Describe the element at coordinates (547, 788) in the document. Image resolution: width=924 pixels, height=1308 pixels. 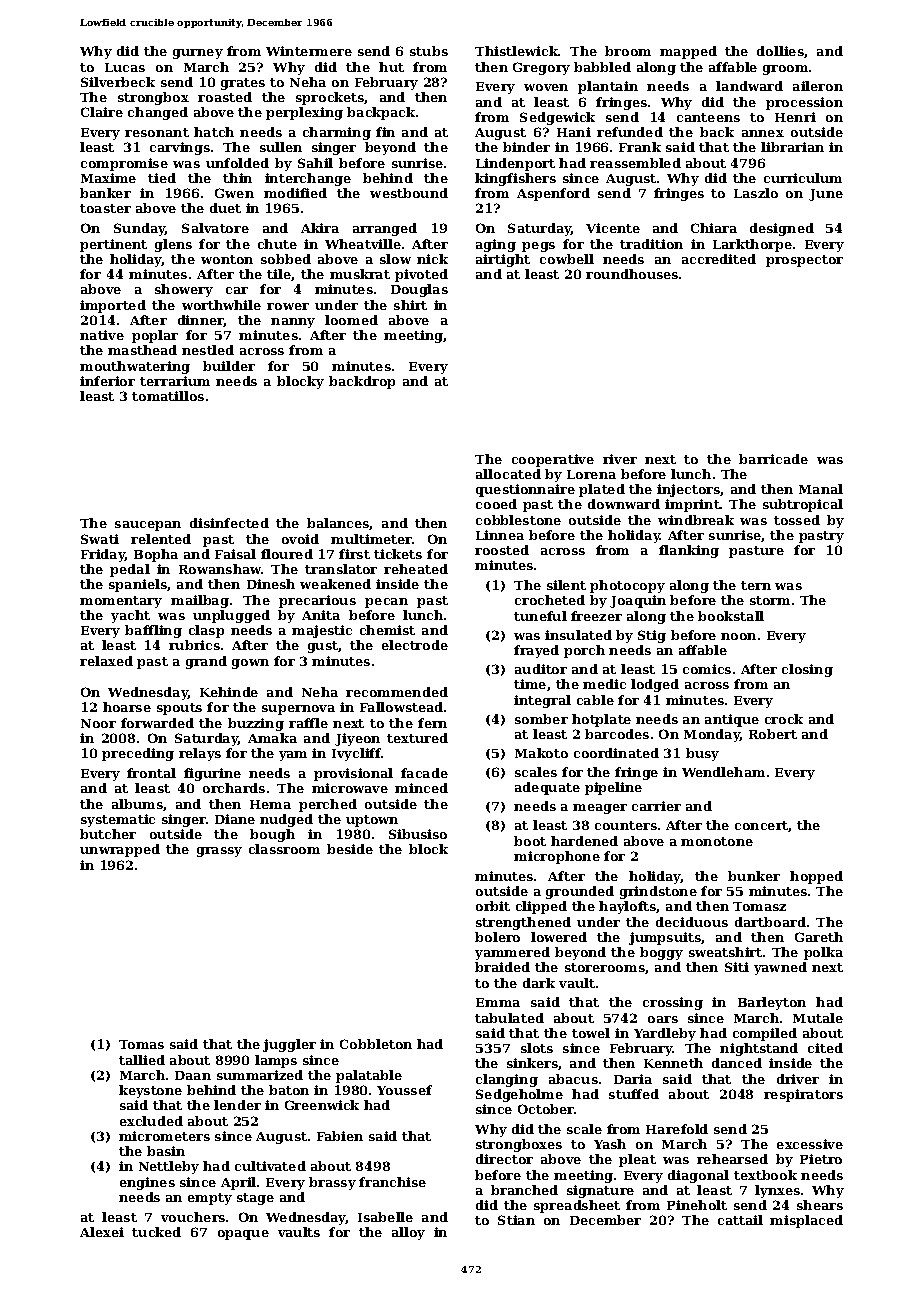
I see `adequate` at that location.
